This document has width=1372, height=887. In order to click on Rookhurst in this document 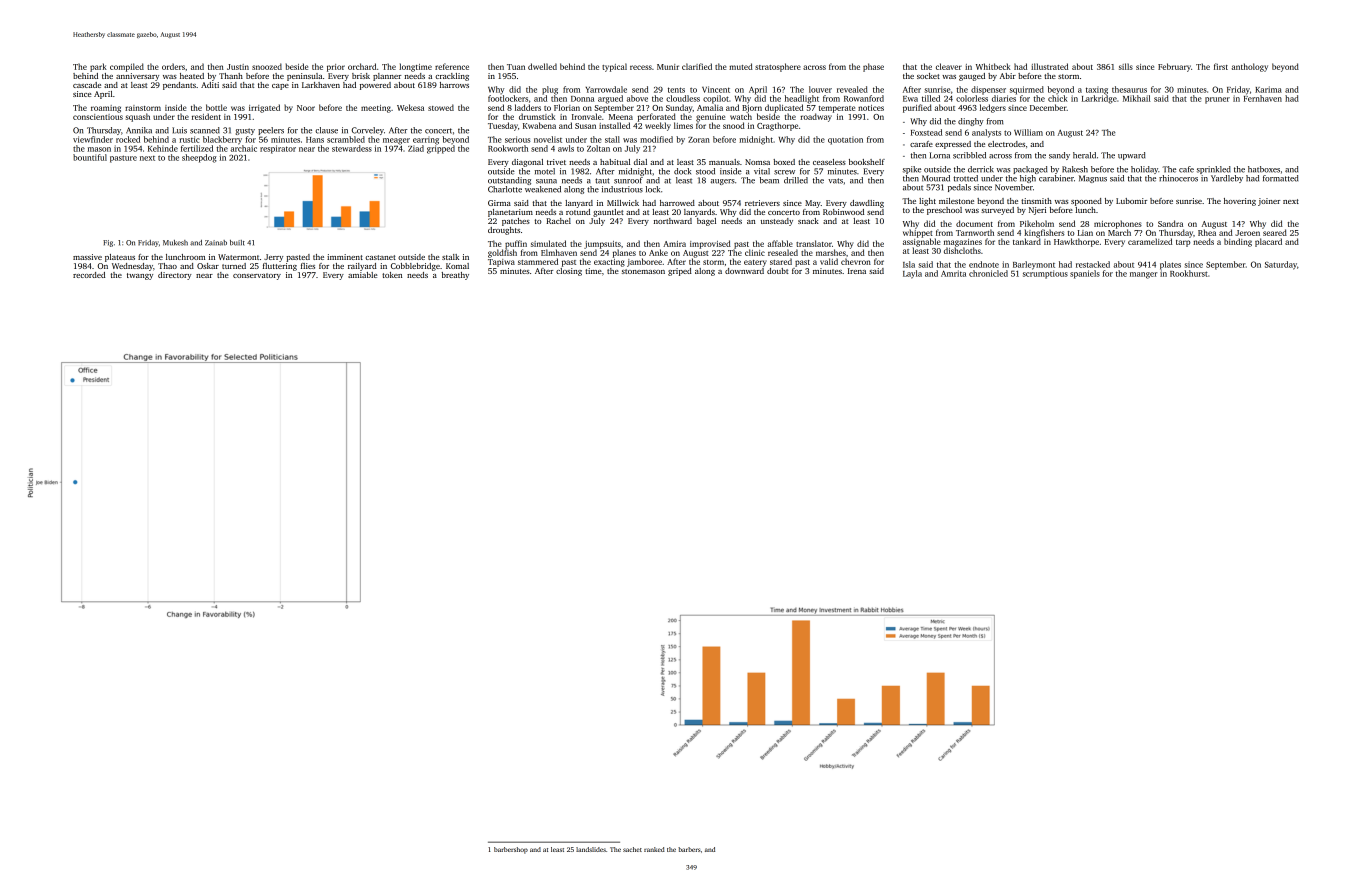, I will do `click(1189, 273)`.
